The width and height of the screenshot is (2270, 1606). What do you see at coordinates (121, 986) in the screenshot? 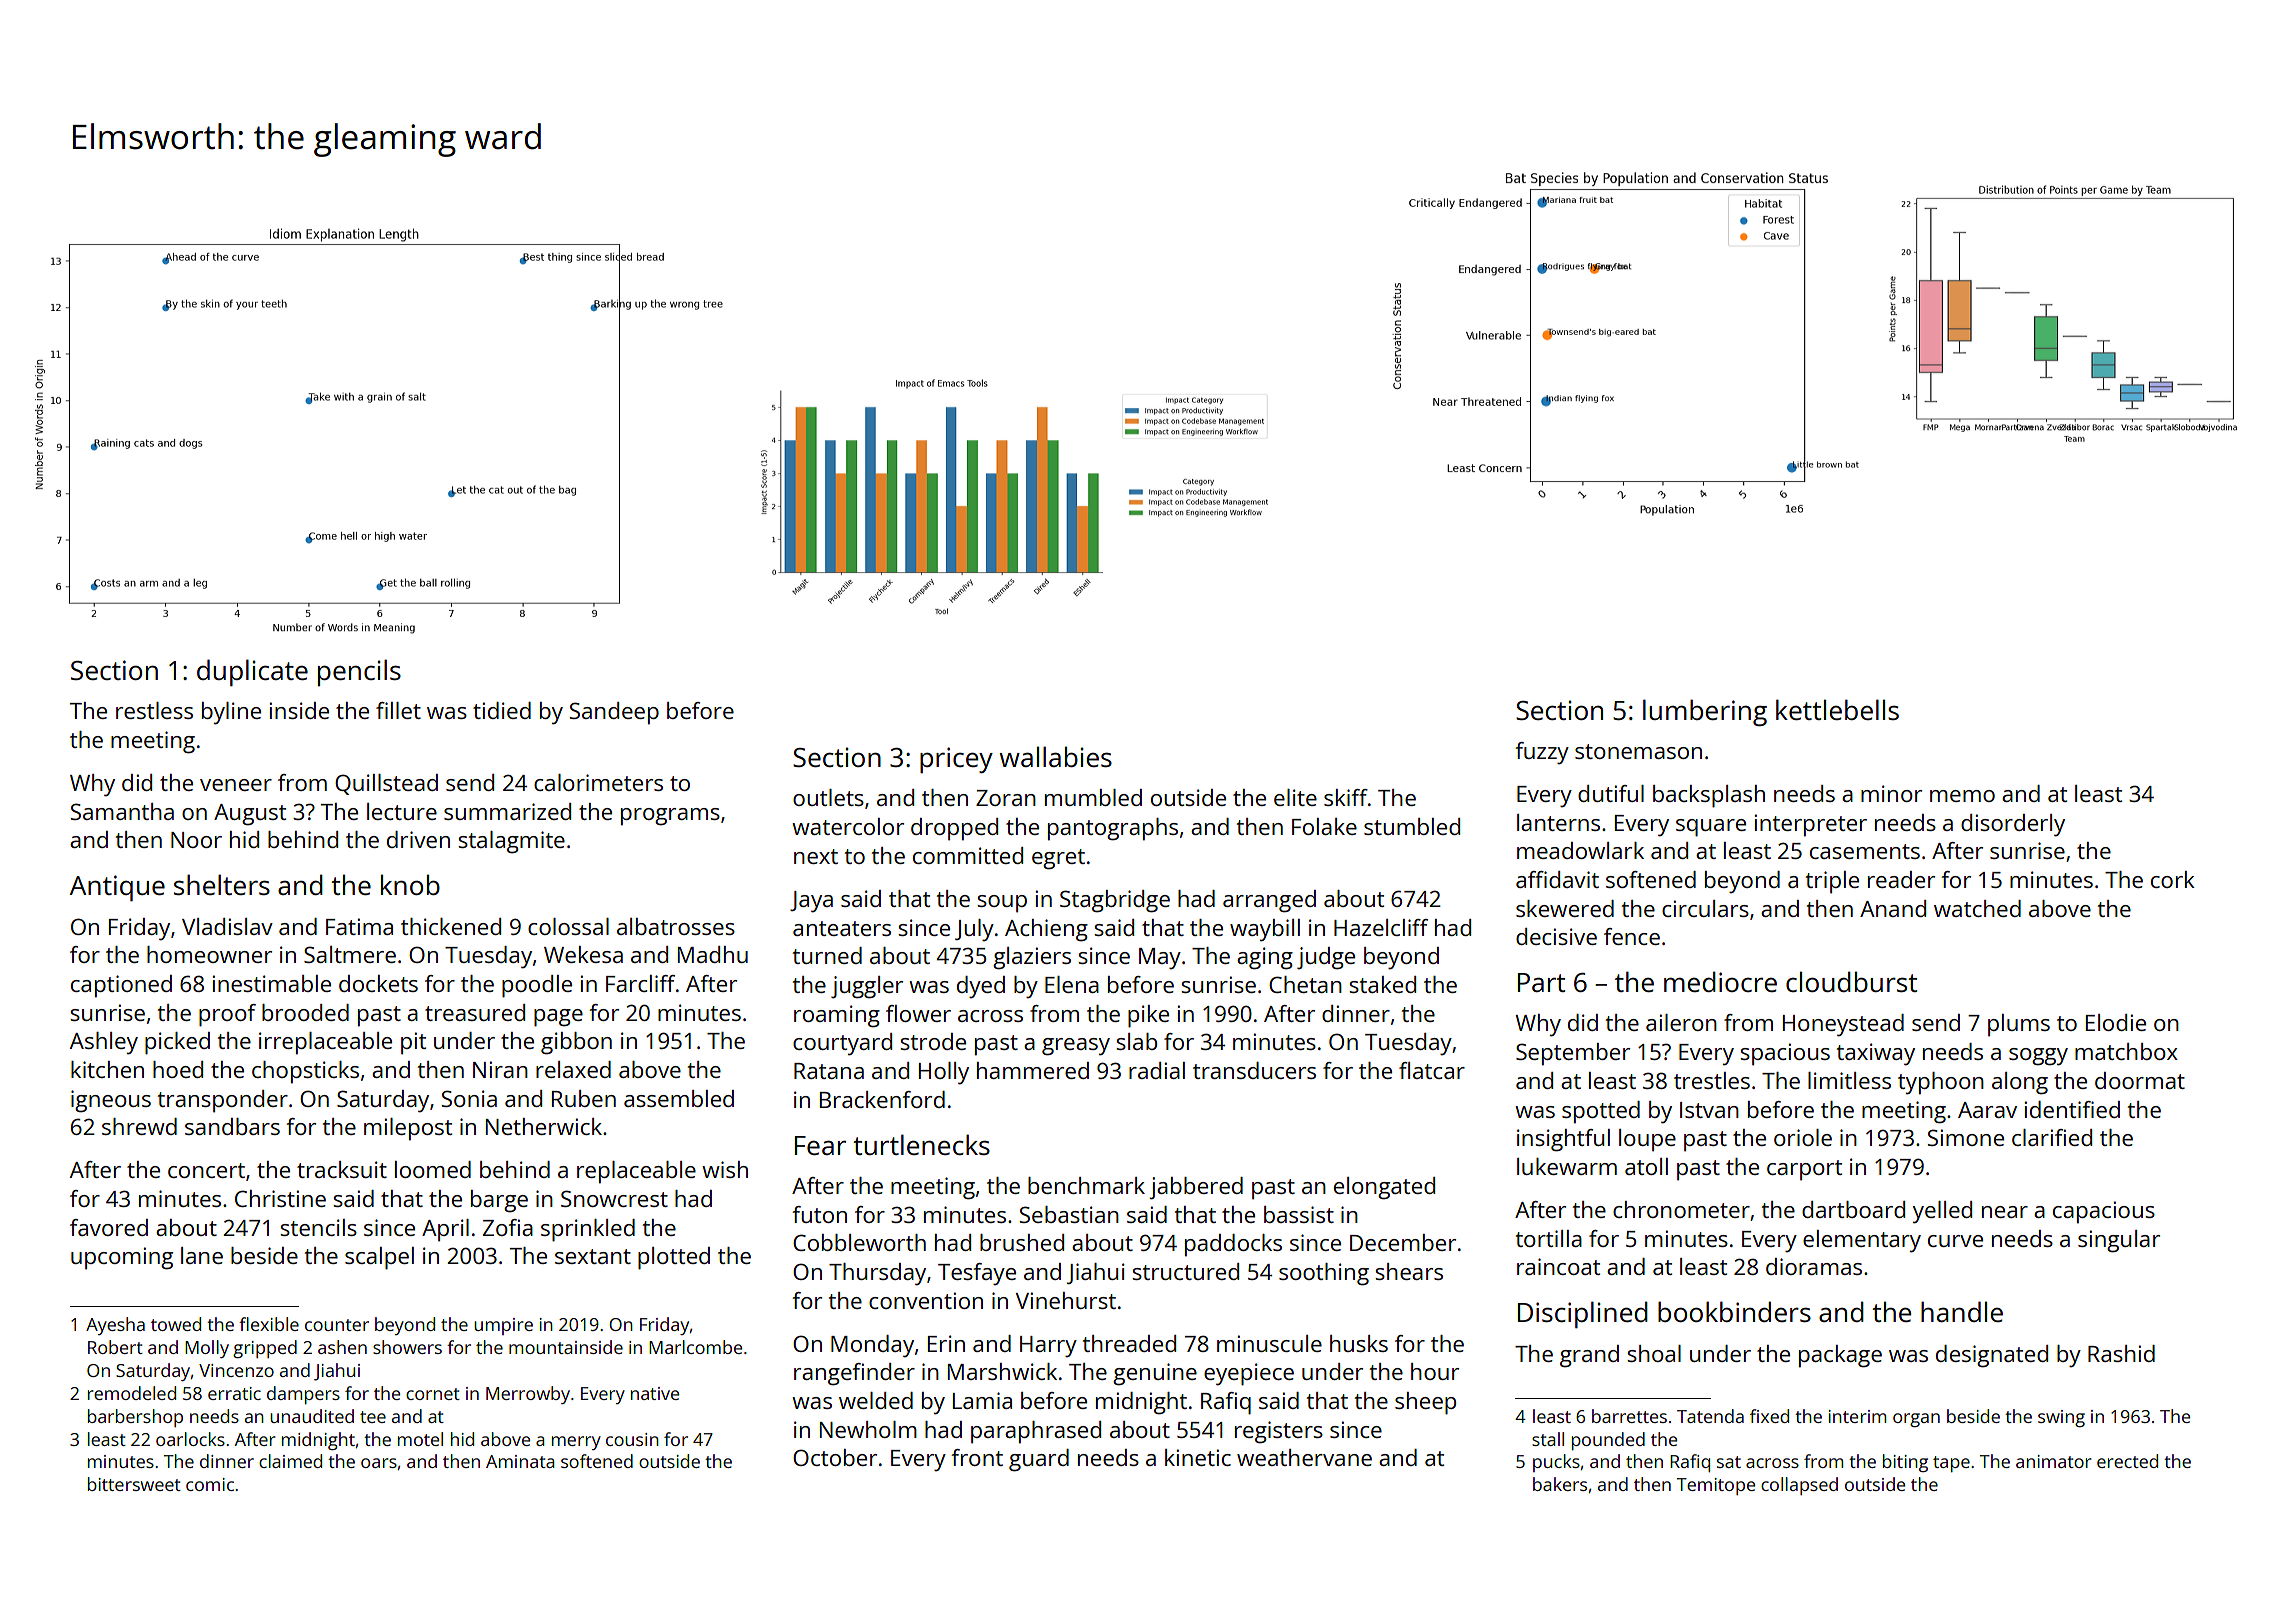
I see `captioned` at bounding box center [121, 986].
